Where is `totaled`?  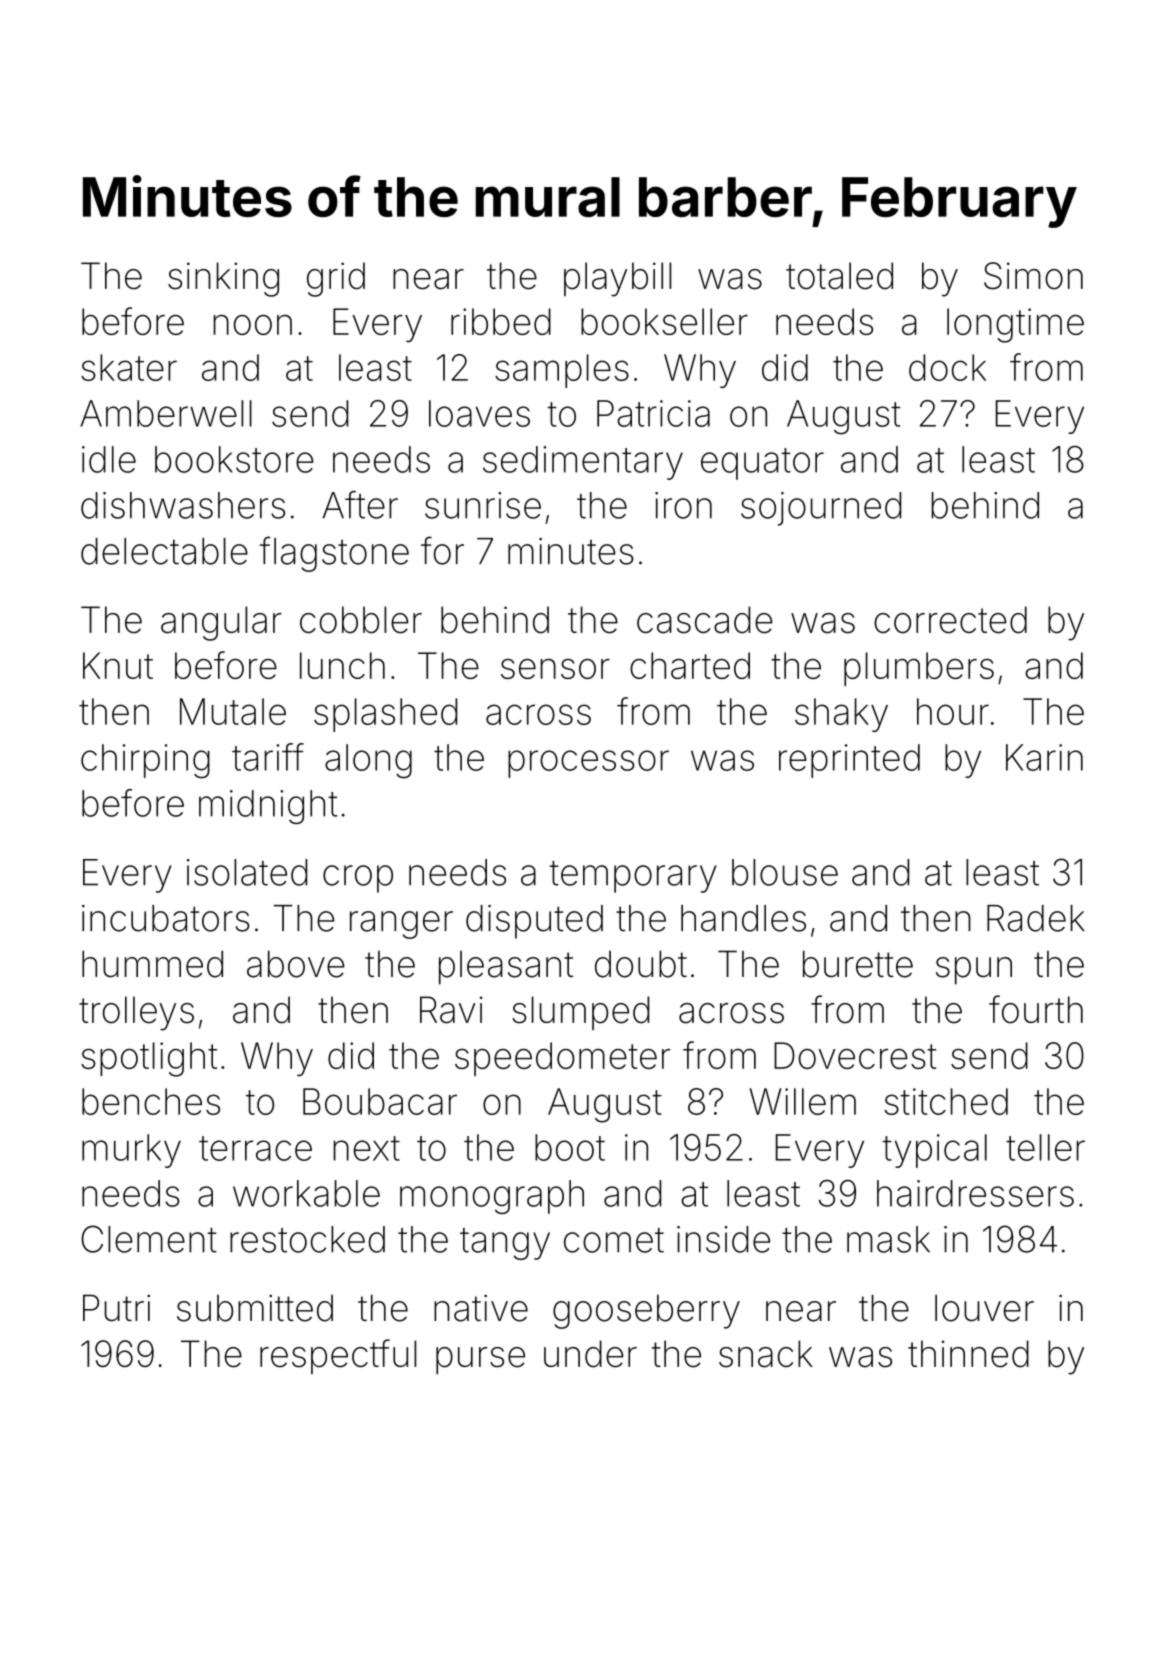
totaled is located at coordinates (839, 276).
